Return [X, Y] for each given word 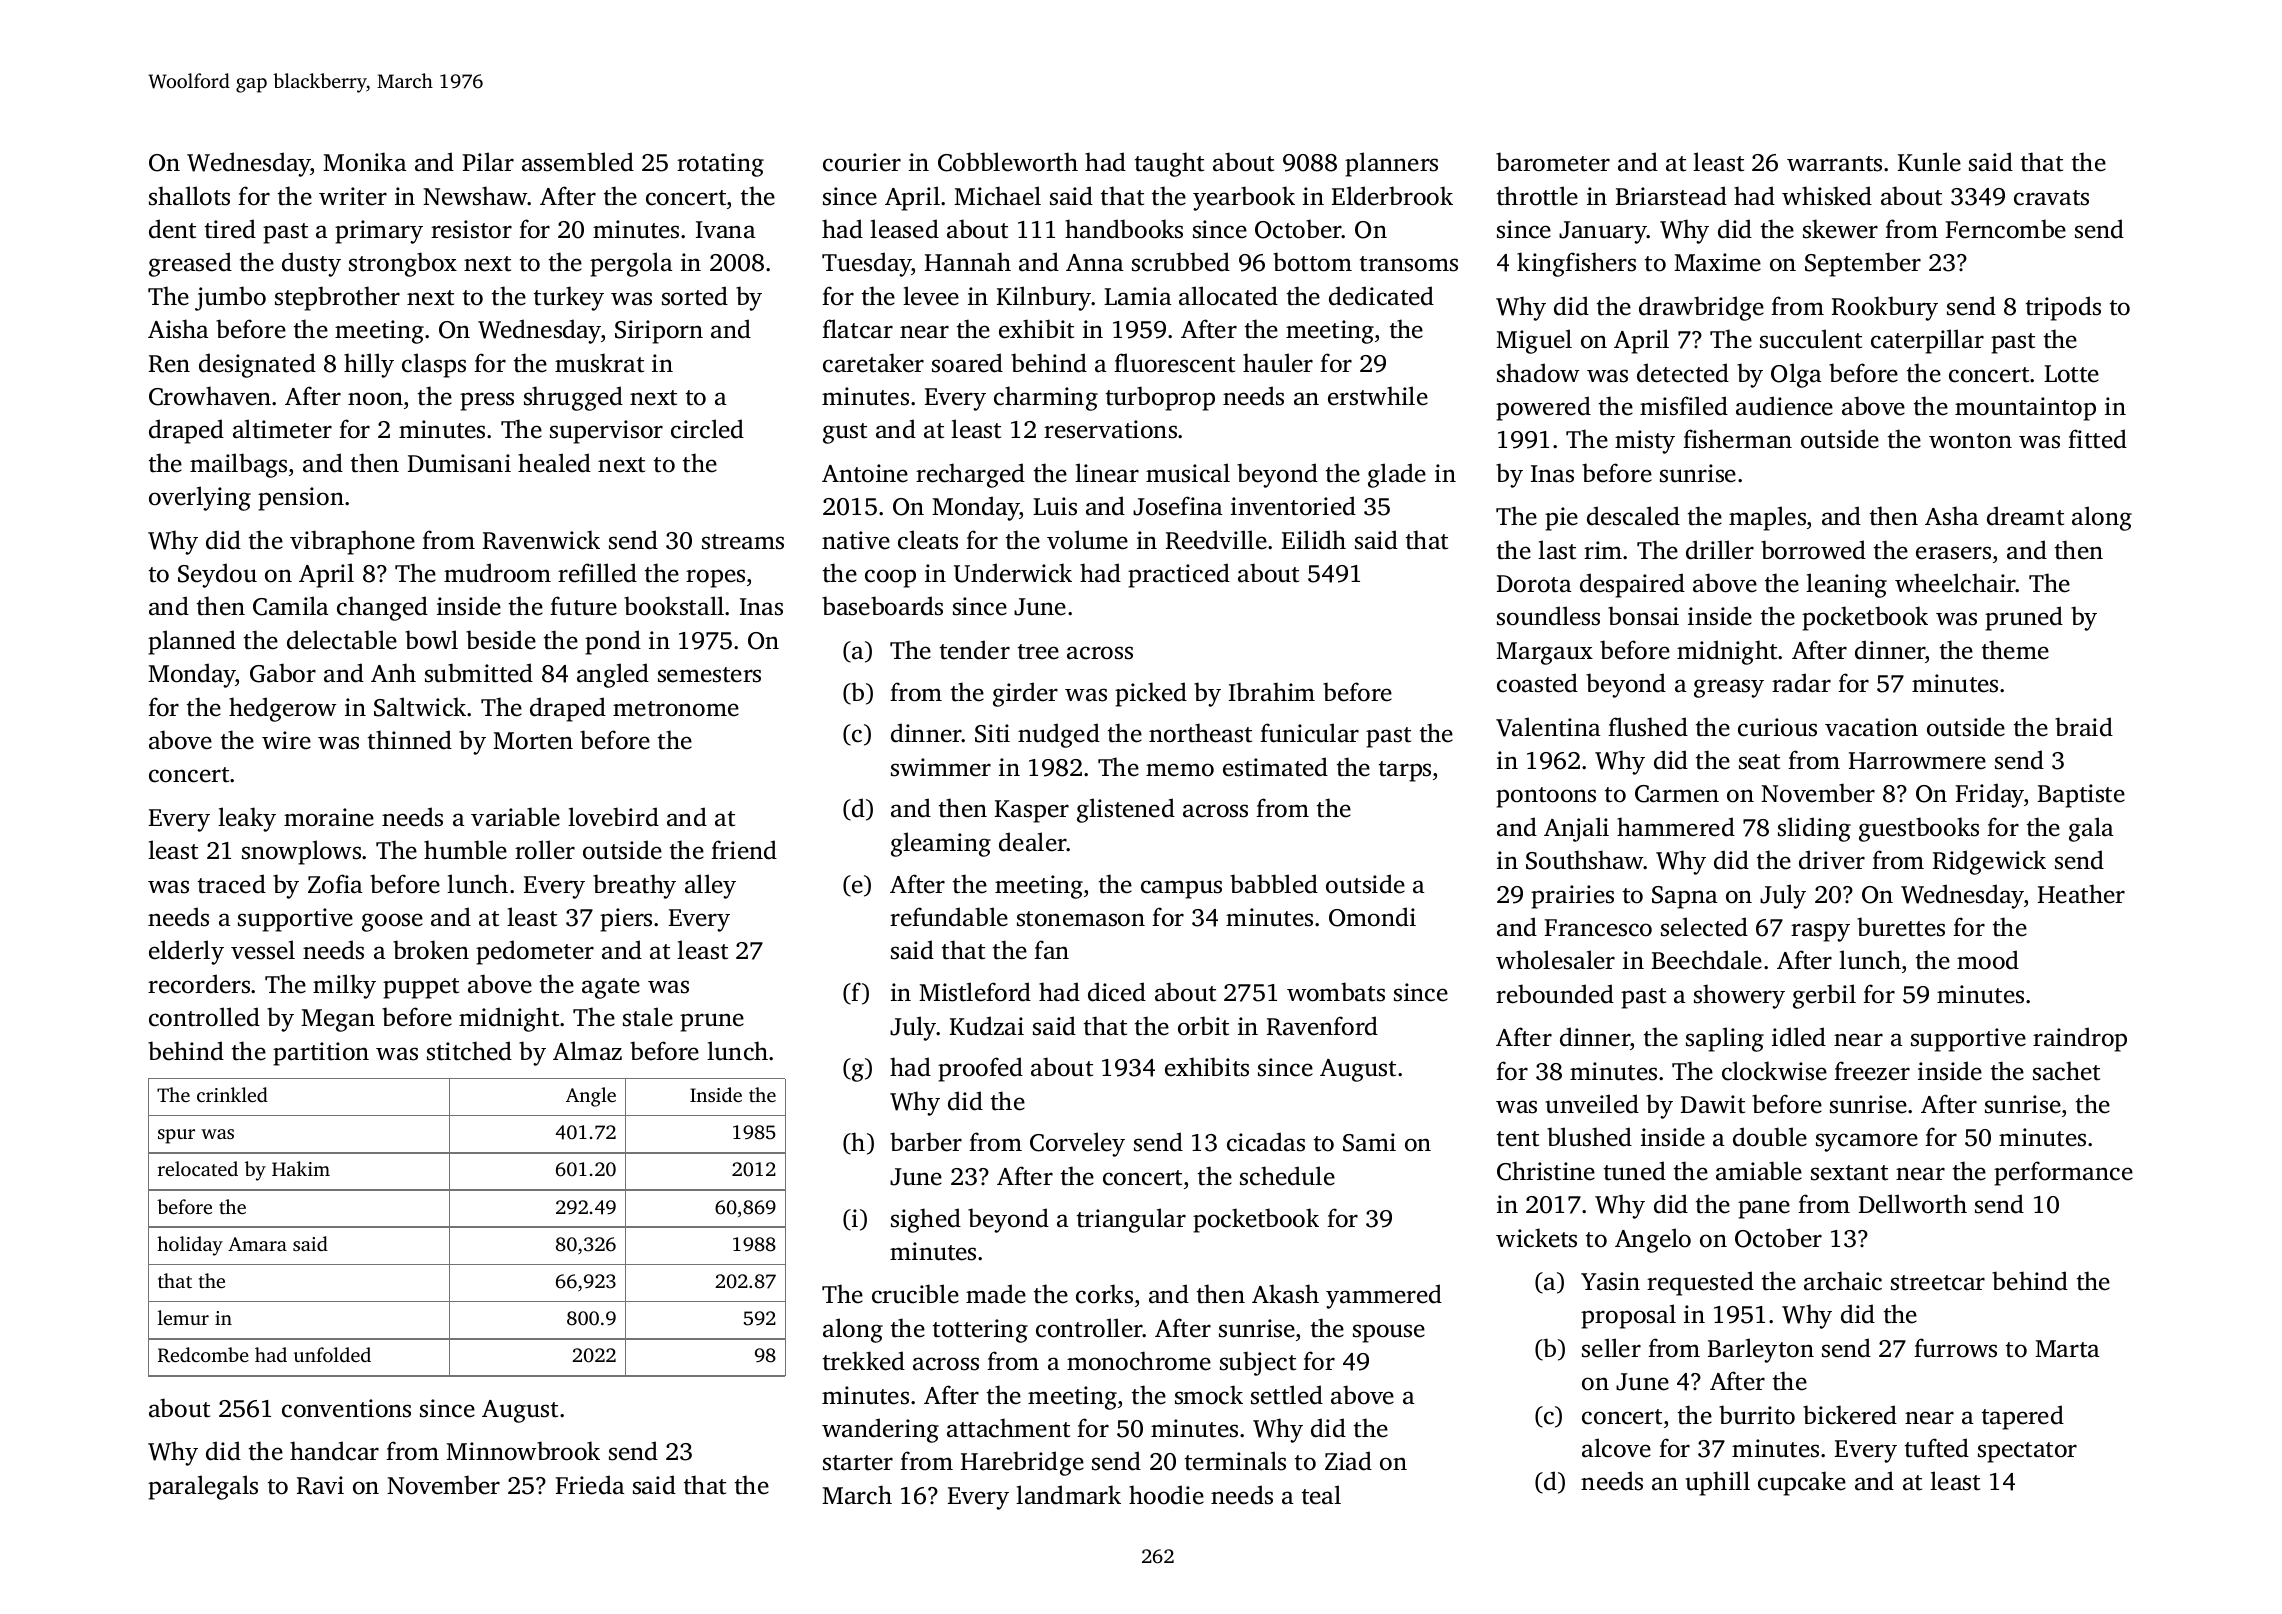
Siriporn [659, 332]
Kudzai [987, 1026]
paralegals [203, 1487]
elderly [186, 952]
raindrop [2080, 1039]
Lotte [2071, 374]
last [1557, 550]
